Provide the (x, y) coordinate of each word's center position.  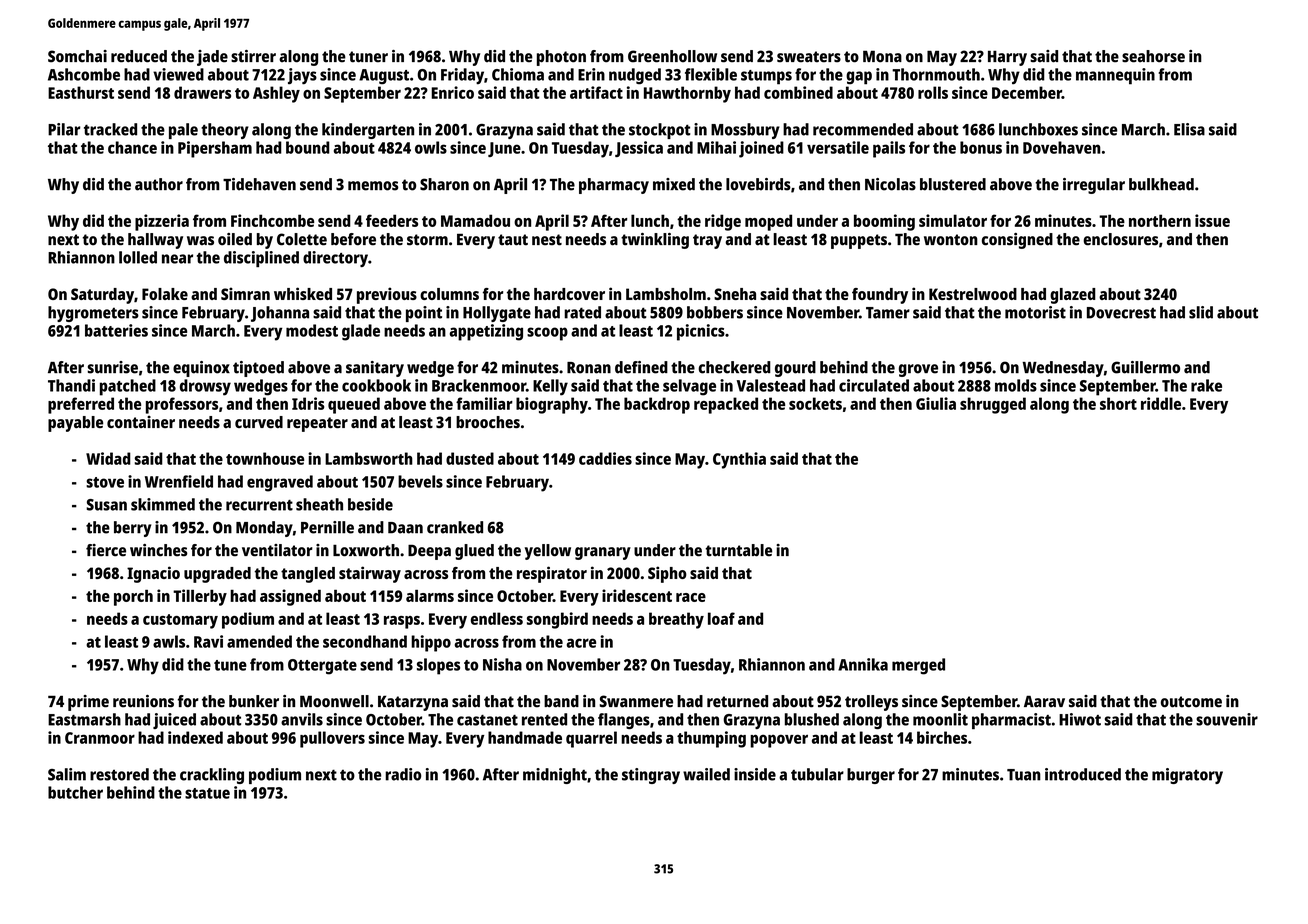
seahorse (1153, 56)
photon (561, 58)
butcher (75, 792)
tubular (817, 774)
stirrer (253, 56)
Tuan (1024, 775)
